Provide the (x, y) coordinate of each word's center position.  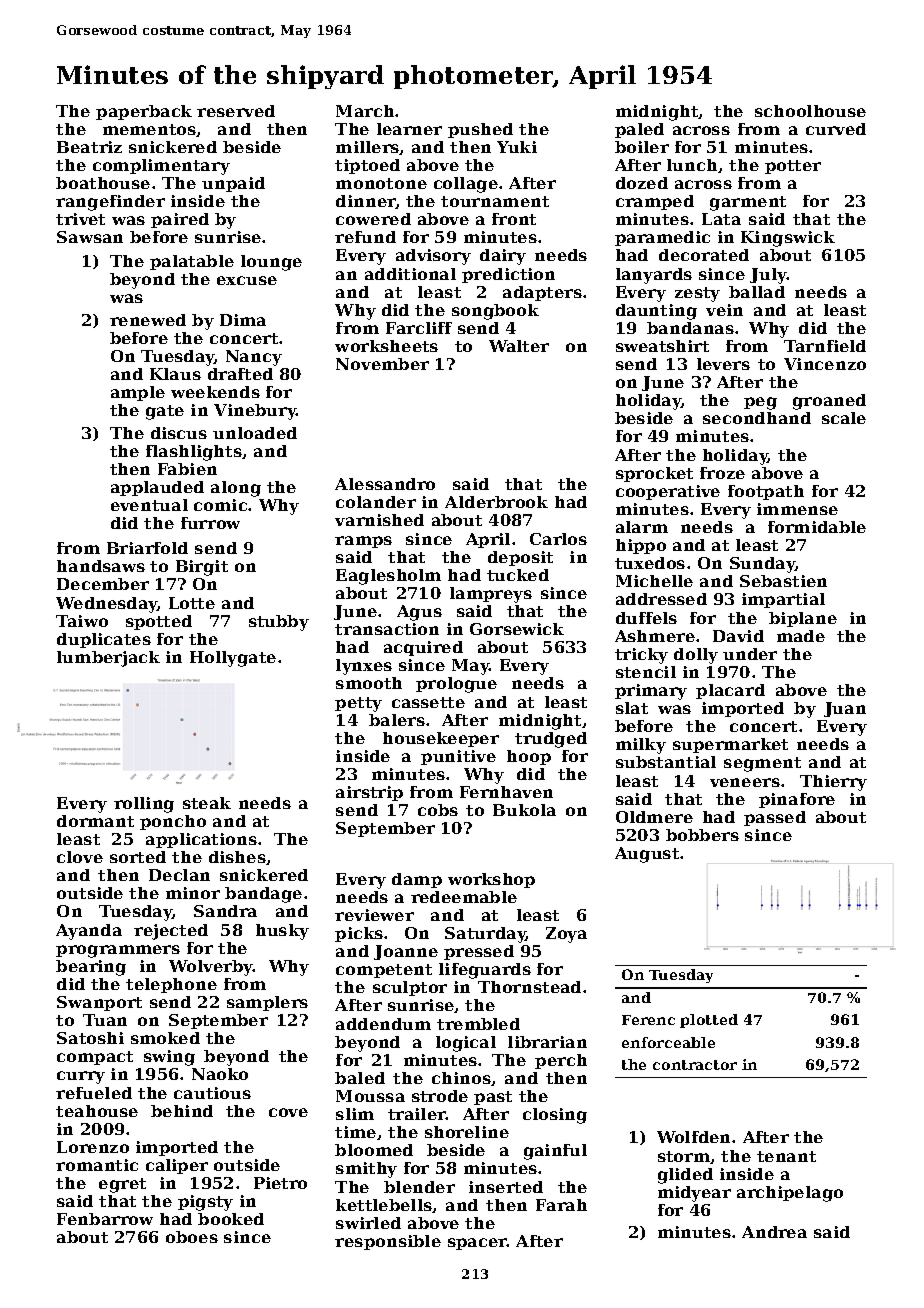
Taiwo (82, 621)
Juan (845, 709)
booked (231, 1219)
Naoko (220, 1074)
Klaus (175, 374)
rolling (144, 805)
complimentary (161, 167)
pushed (480, 130)
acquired (423, 648)
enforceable (668, 1042)
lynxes (364, 667)
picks (359, 934)
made (801, 636)
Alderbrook (496, 502)
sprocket (654, 474)
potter (793, 167)
